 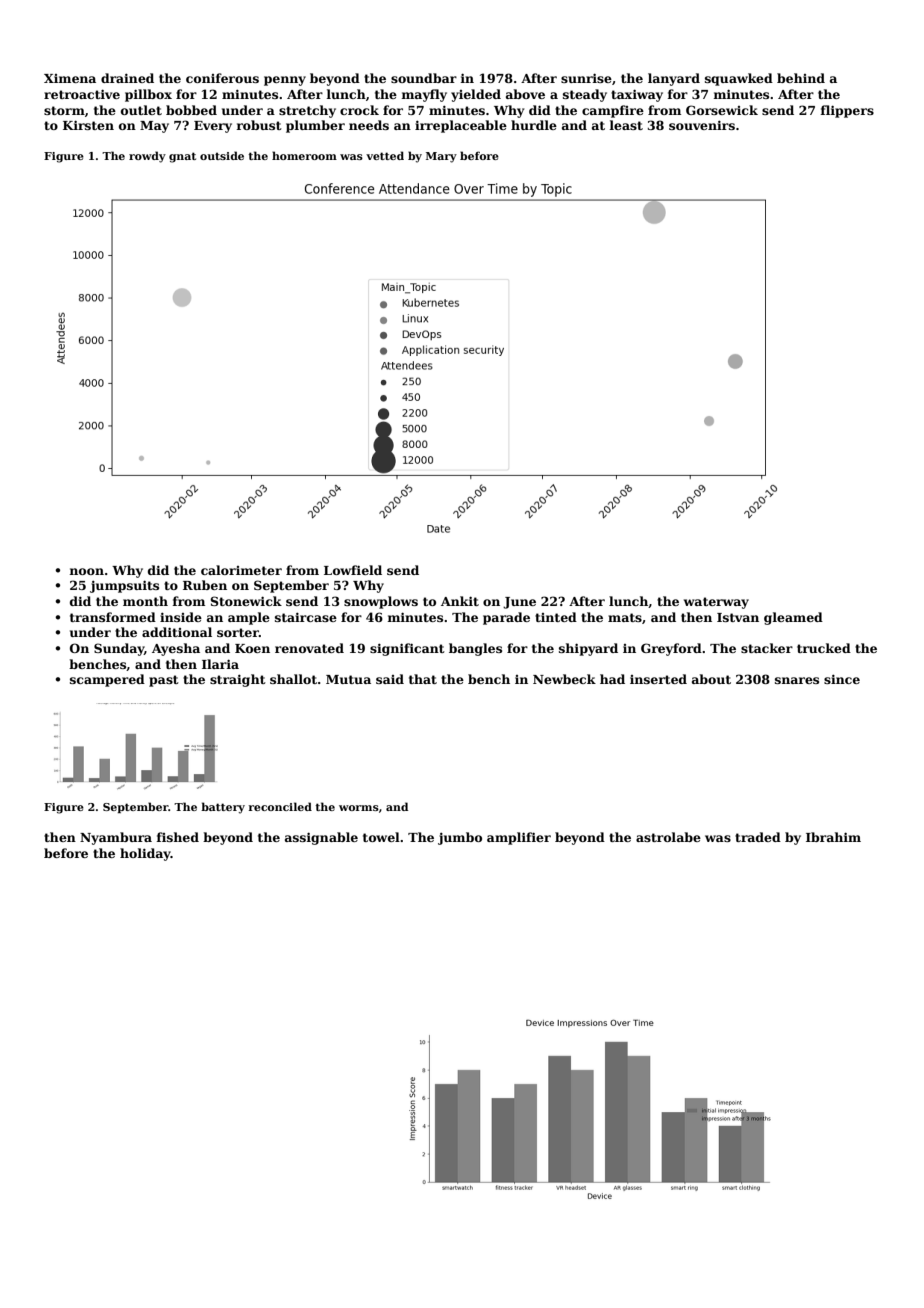 What do you see at coordinates (758, 837) in the screenshot?
I see `traded` at bounding box center [758, 837].
